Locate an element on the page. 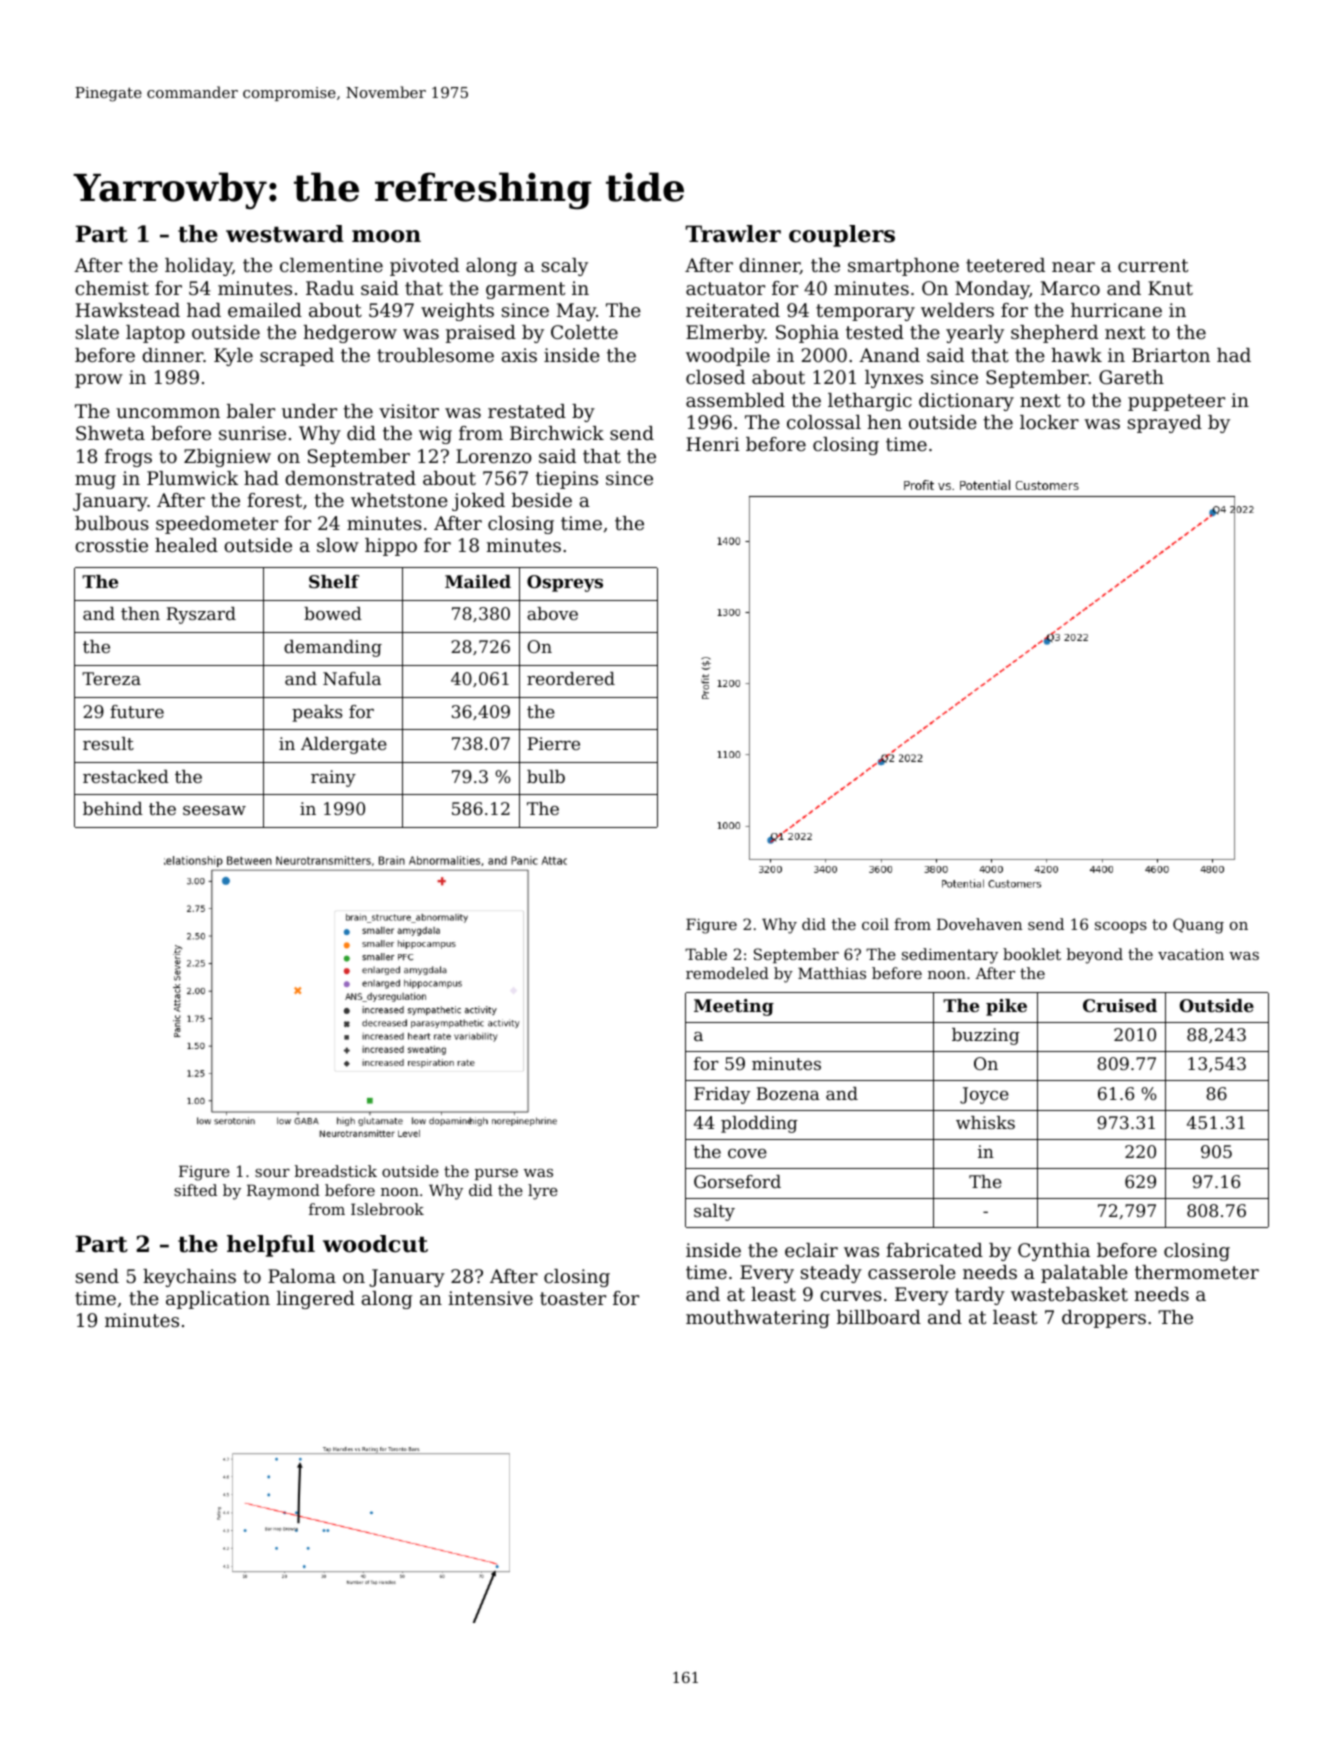 This image has height=1738, width=1343. Pierre is located at coordinates (553, 743).
